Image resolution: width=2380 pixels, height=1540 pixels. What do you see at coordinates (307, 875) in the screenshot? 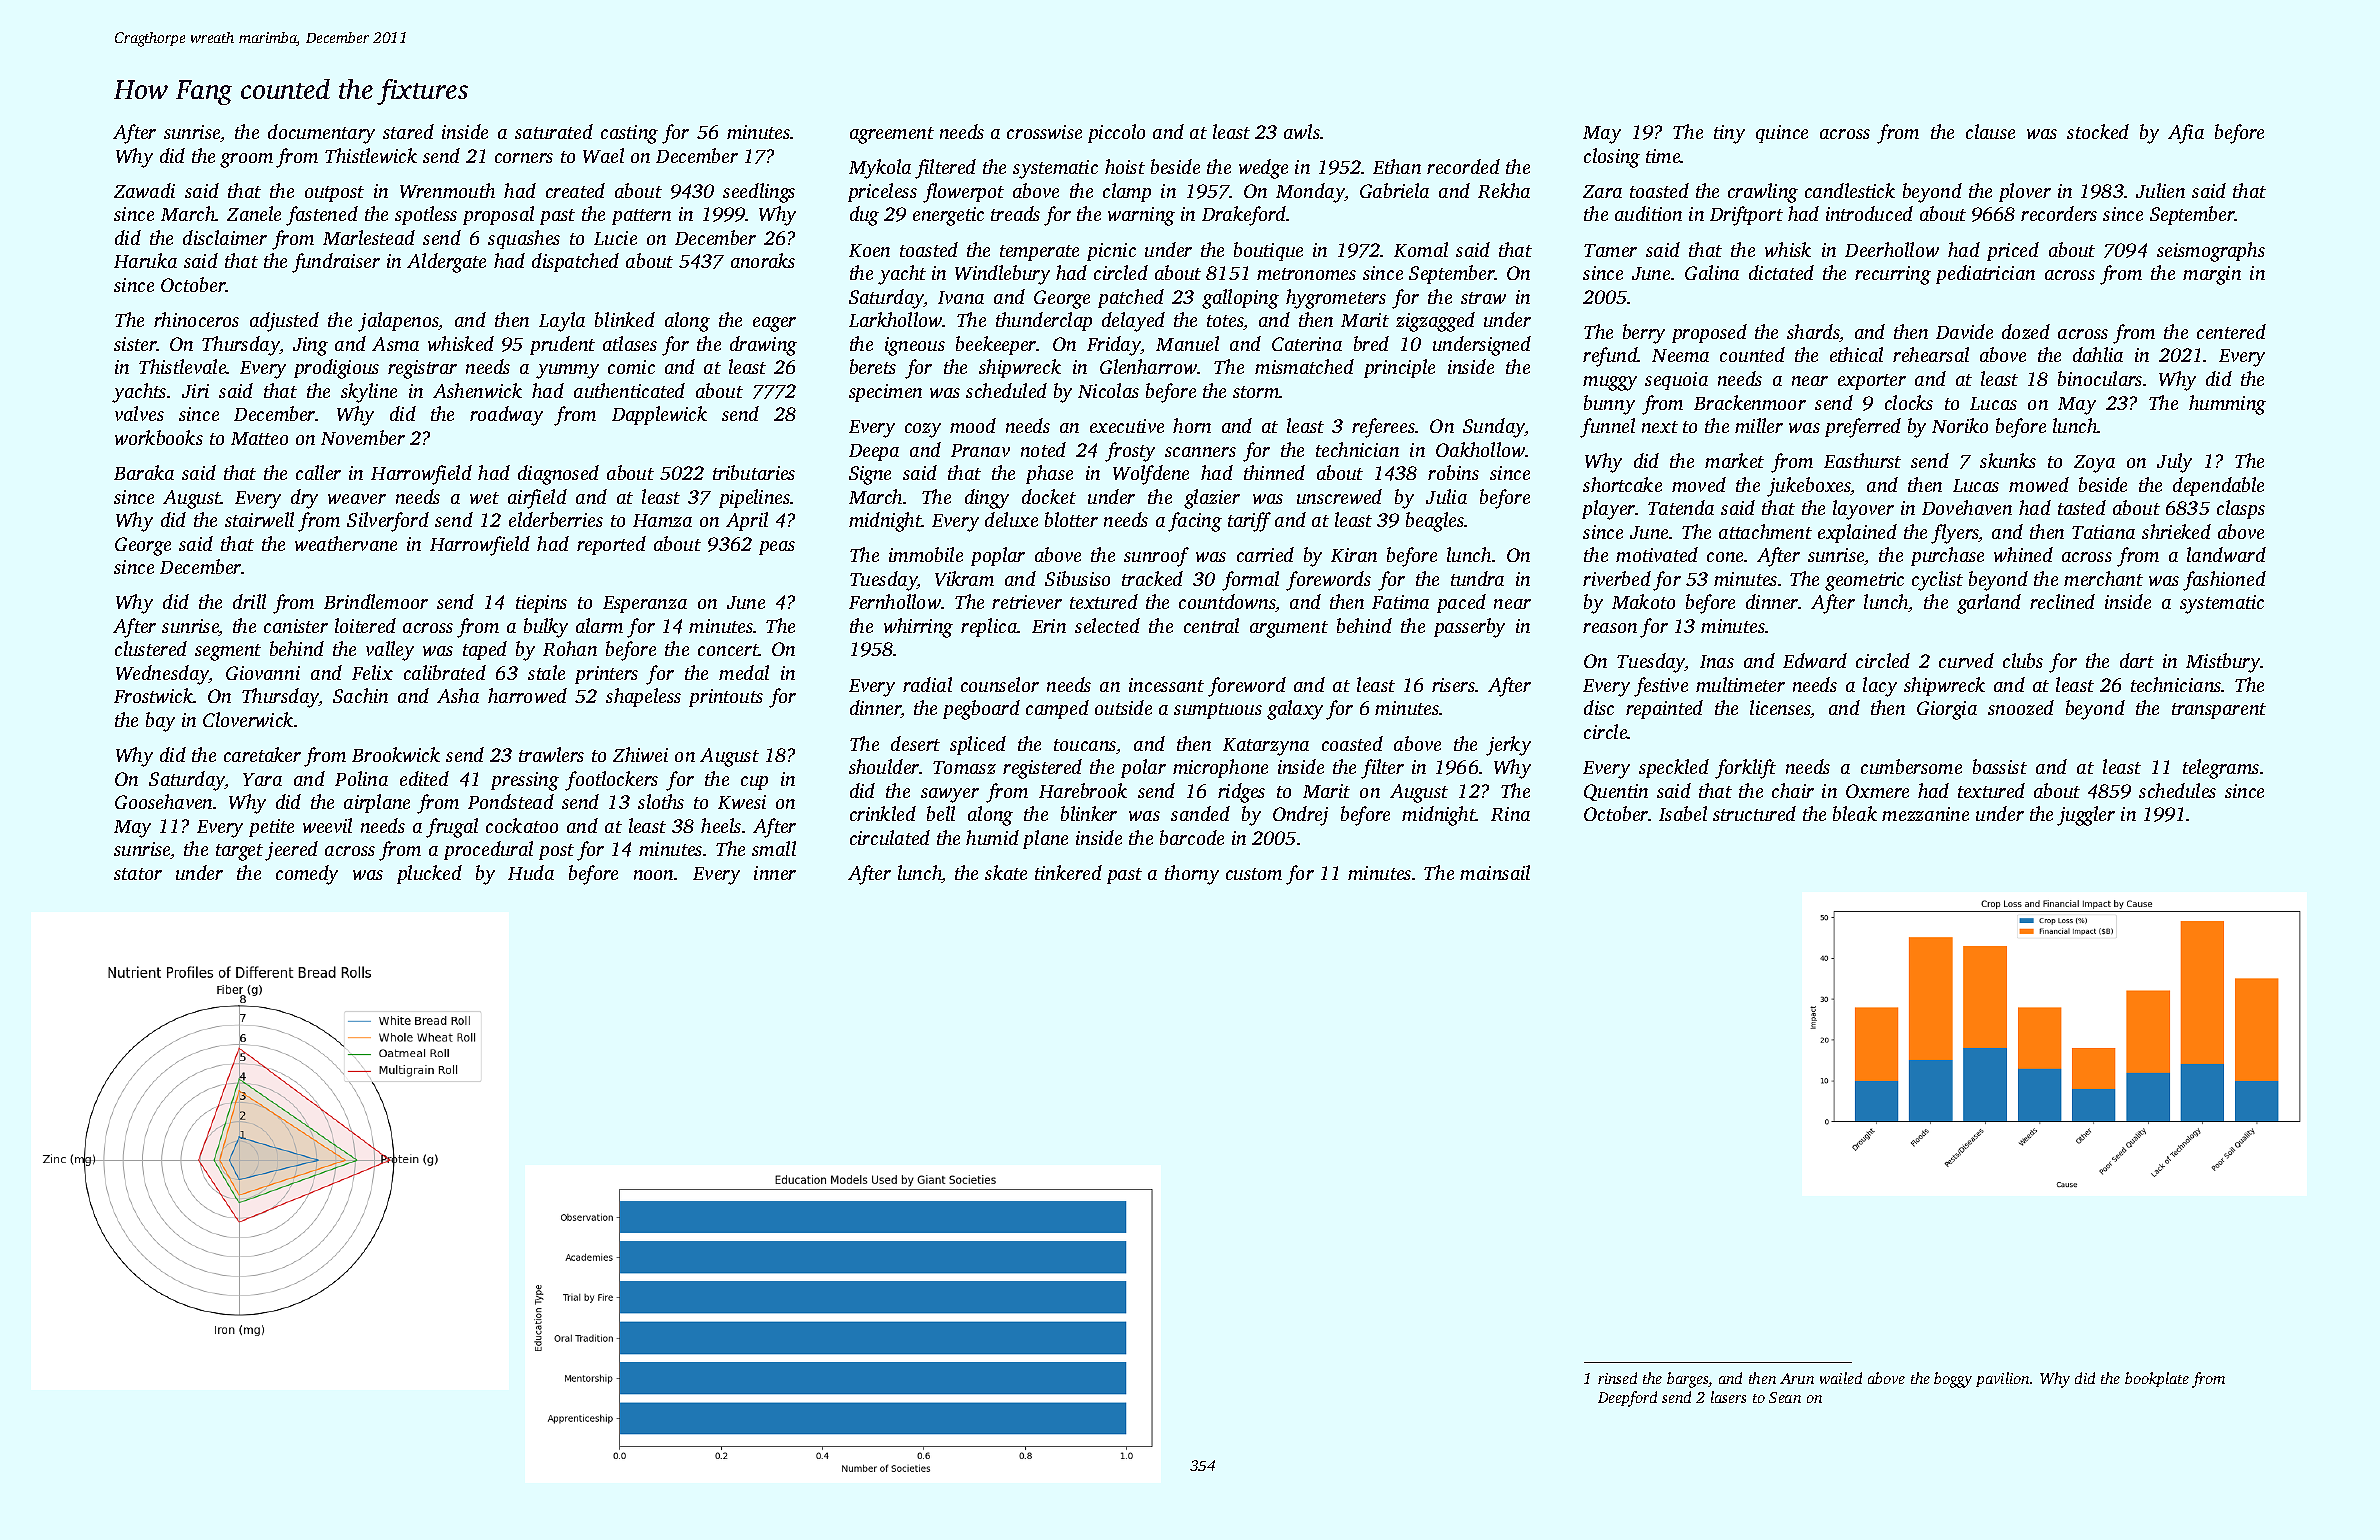
I see `comedy` at bounding box center [307, 875].
